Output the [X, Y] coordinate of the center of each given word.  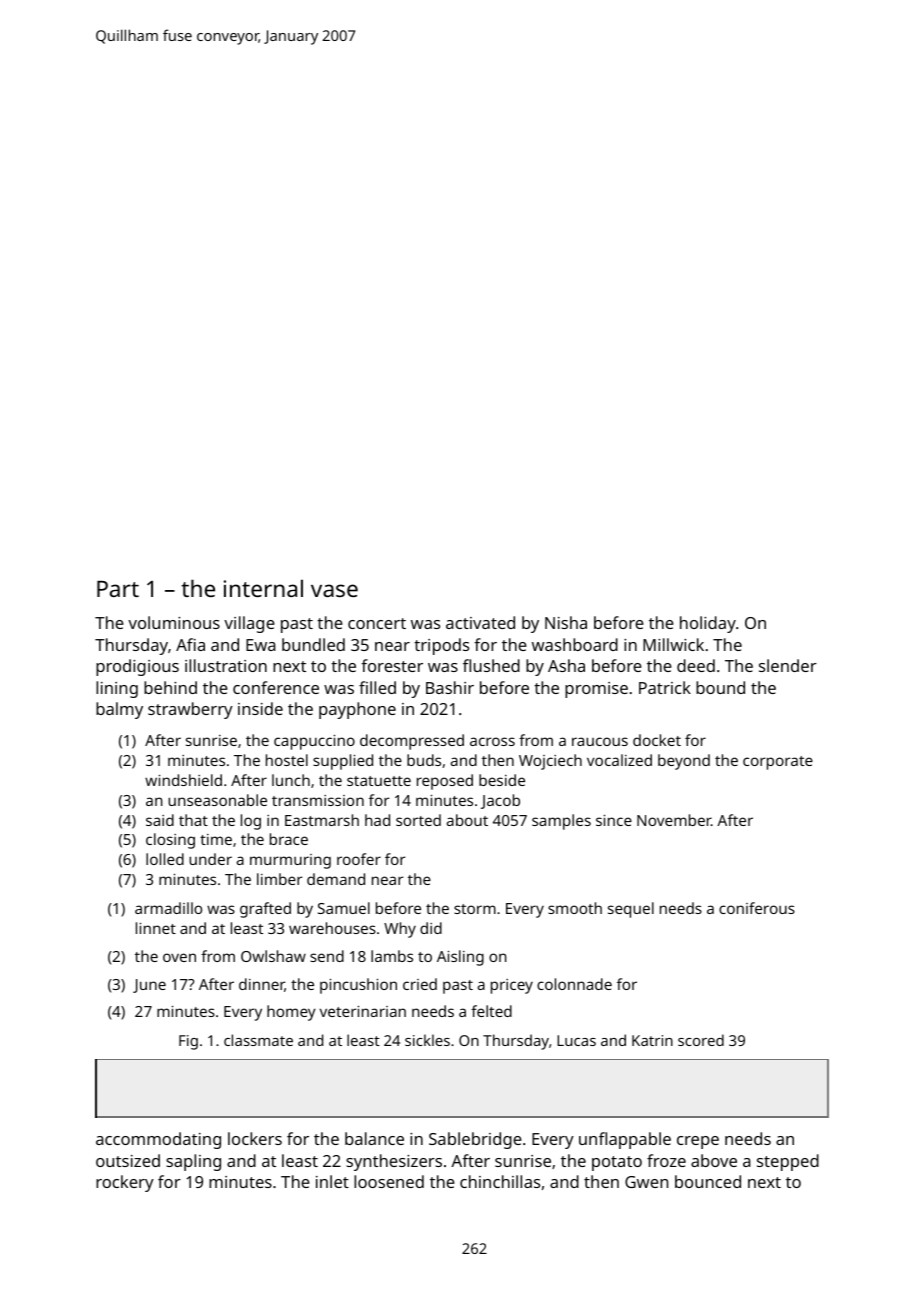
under [210, 859]
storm [475, 909]
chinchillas [500, 1181]
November [674, 820]
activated [480, 622]
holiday [708, 624]
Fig [188, 1042]
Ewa [261, 645]
